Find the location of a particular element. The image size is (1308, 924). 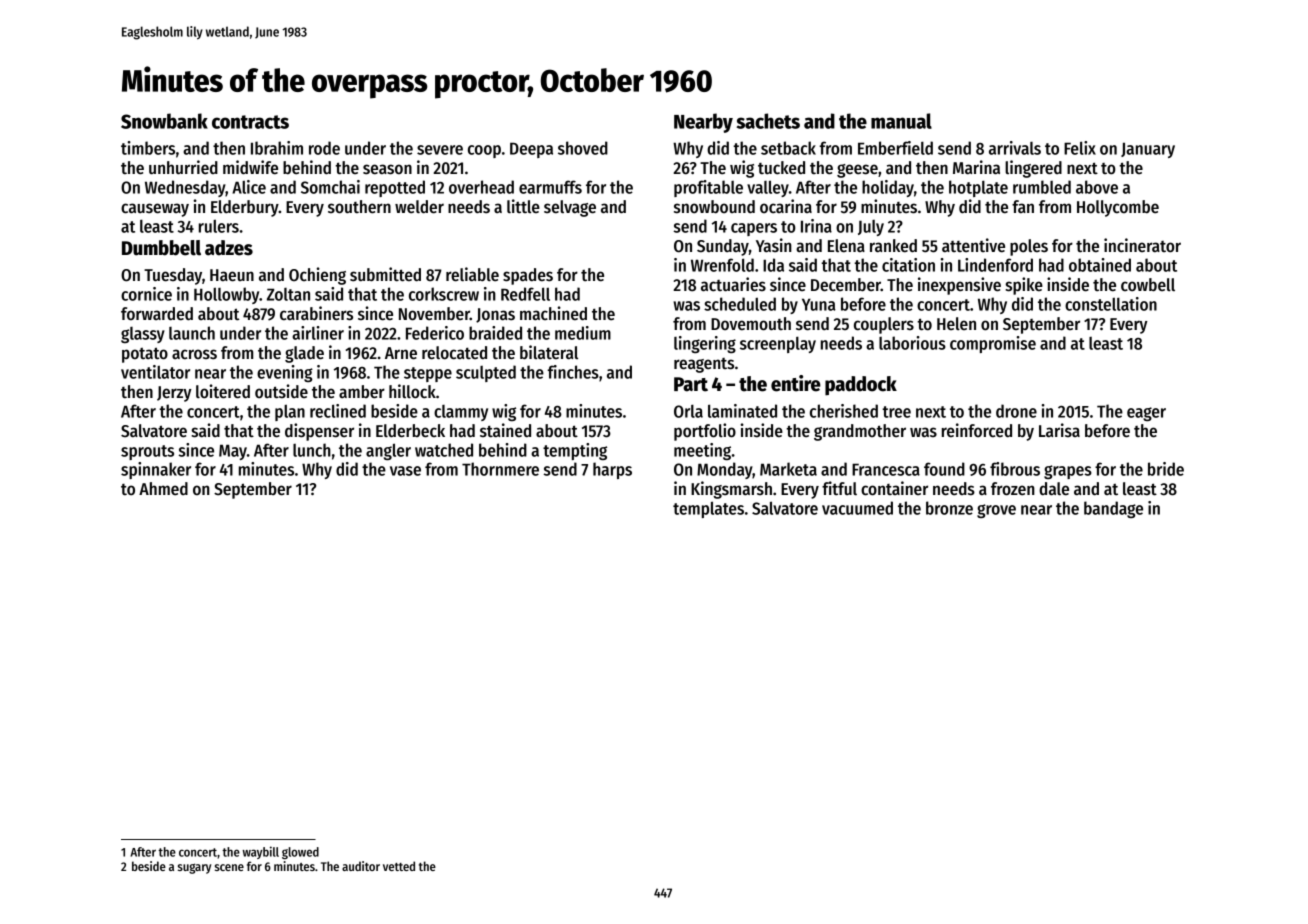

bandage is located at coordinates (1113, 509).
